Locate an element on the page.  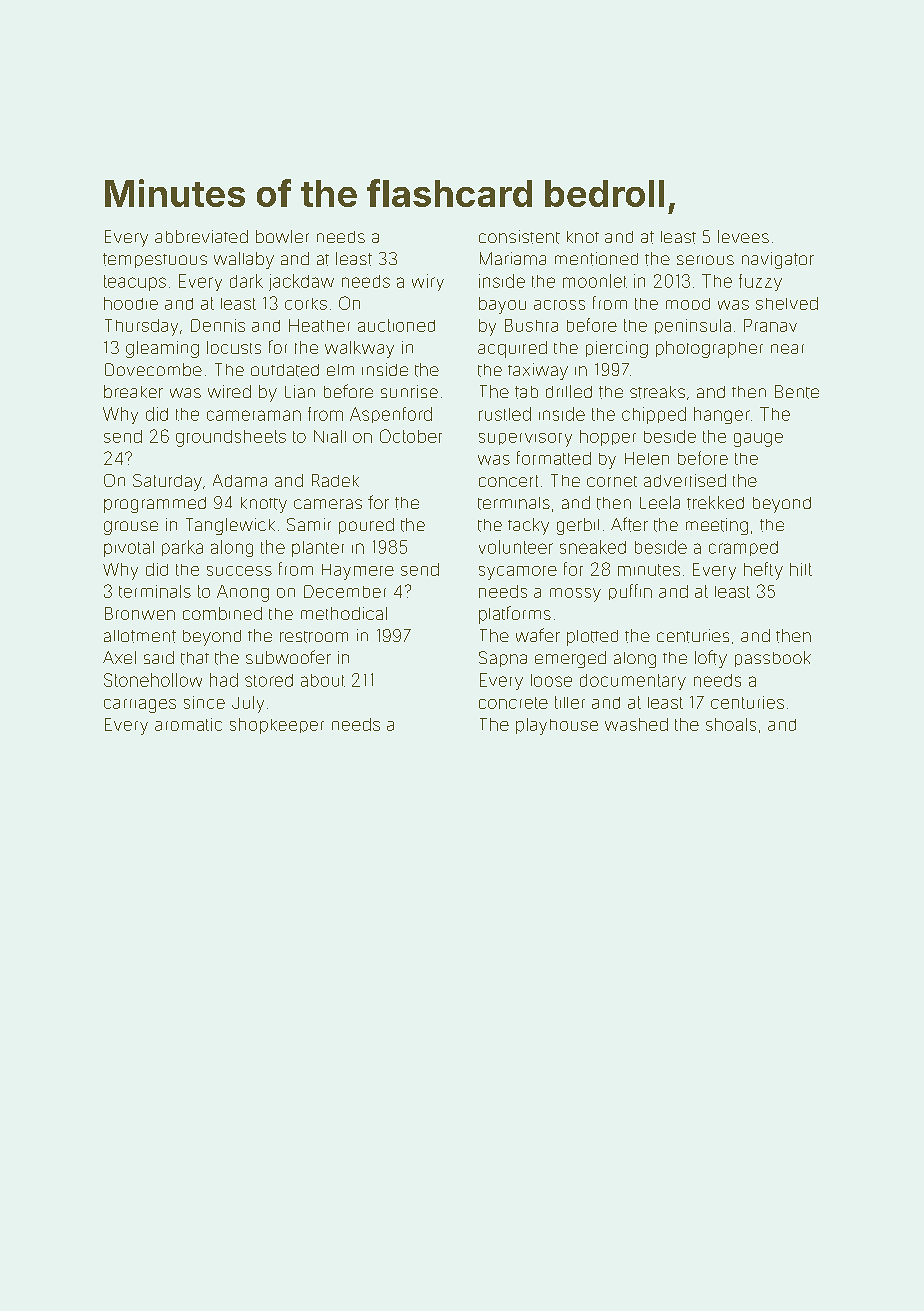
washed is located at coordinates (636, 724).
